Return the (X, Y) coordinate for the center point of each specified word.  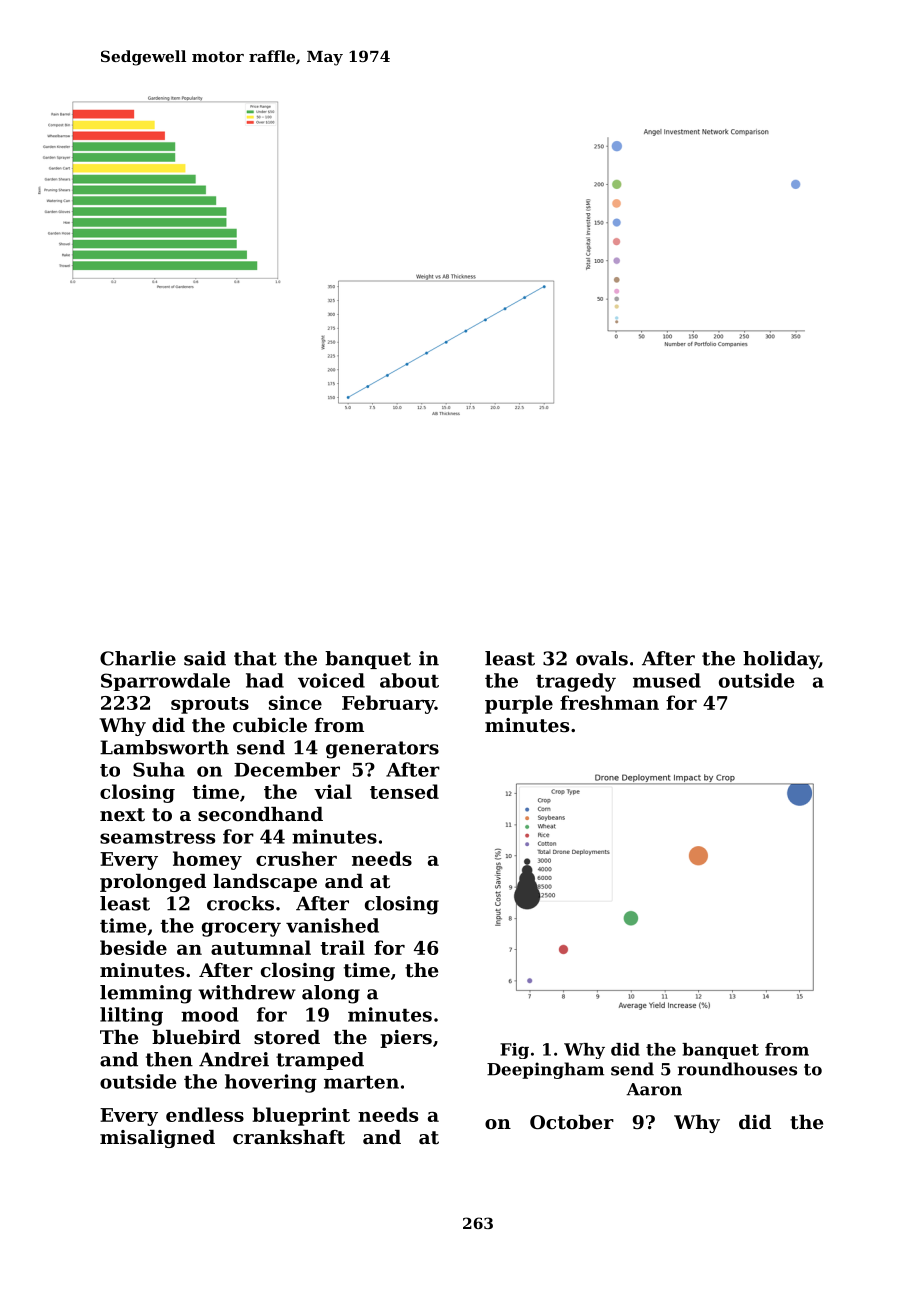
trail (342, 947)
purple (519, 704)
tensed (404, 791)
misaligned (157, 1139)
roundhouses (737, 1069)
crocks (240, 903)
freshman (609, 702)
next (122, 815)
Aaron (654, 1089)
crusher (296, 858)
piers (406, 1039)
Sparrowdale (165, 682)
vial (333, 791)
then (169, 1059)
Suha (159, 769)
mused (667, 680)
